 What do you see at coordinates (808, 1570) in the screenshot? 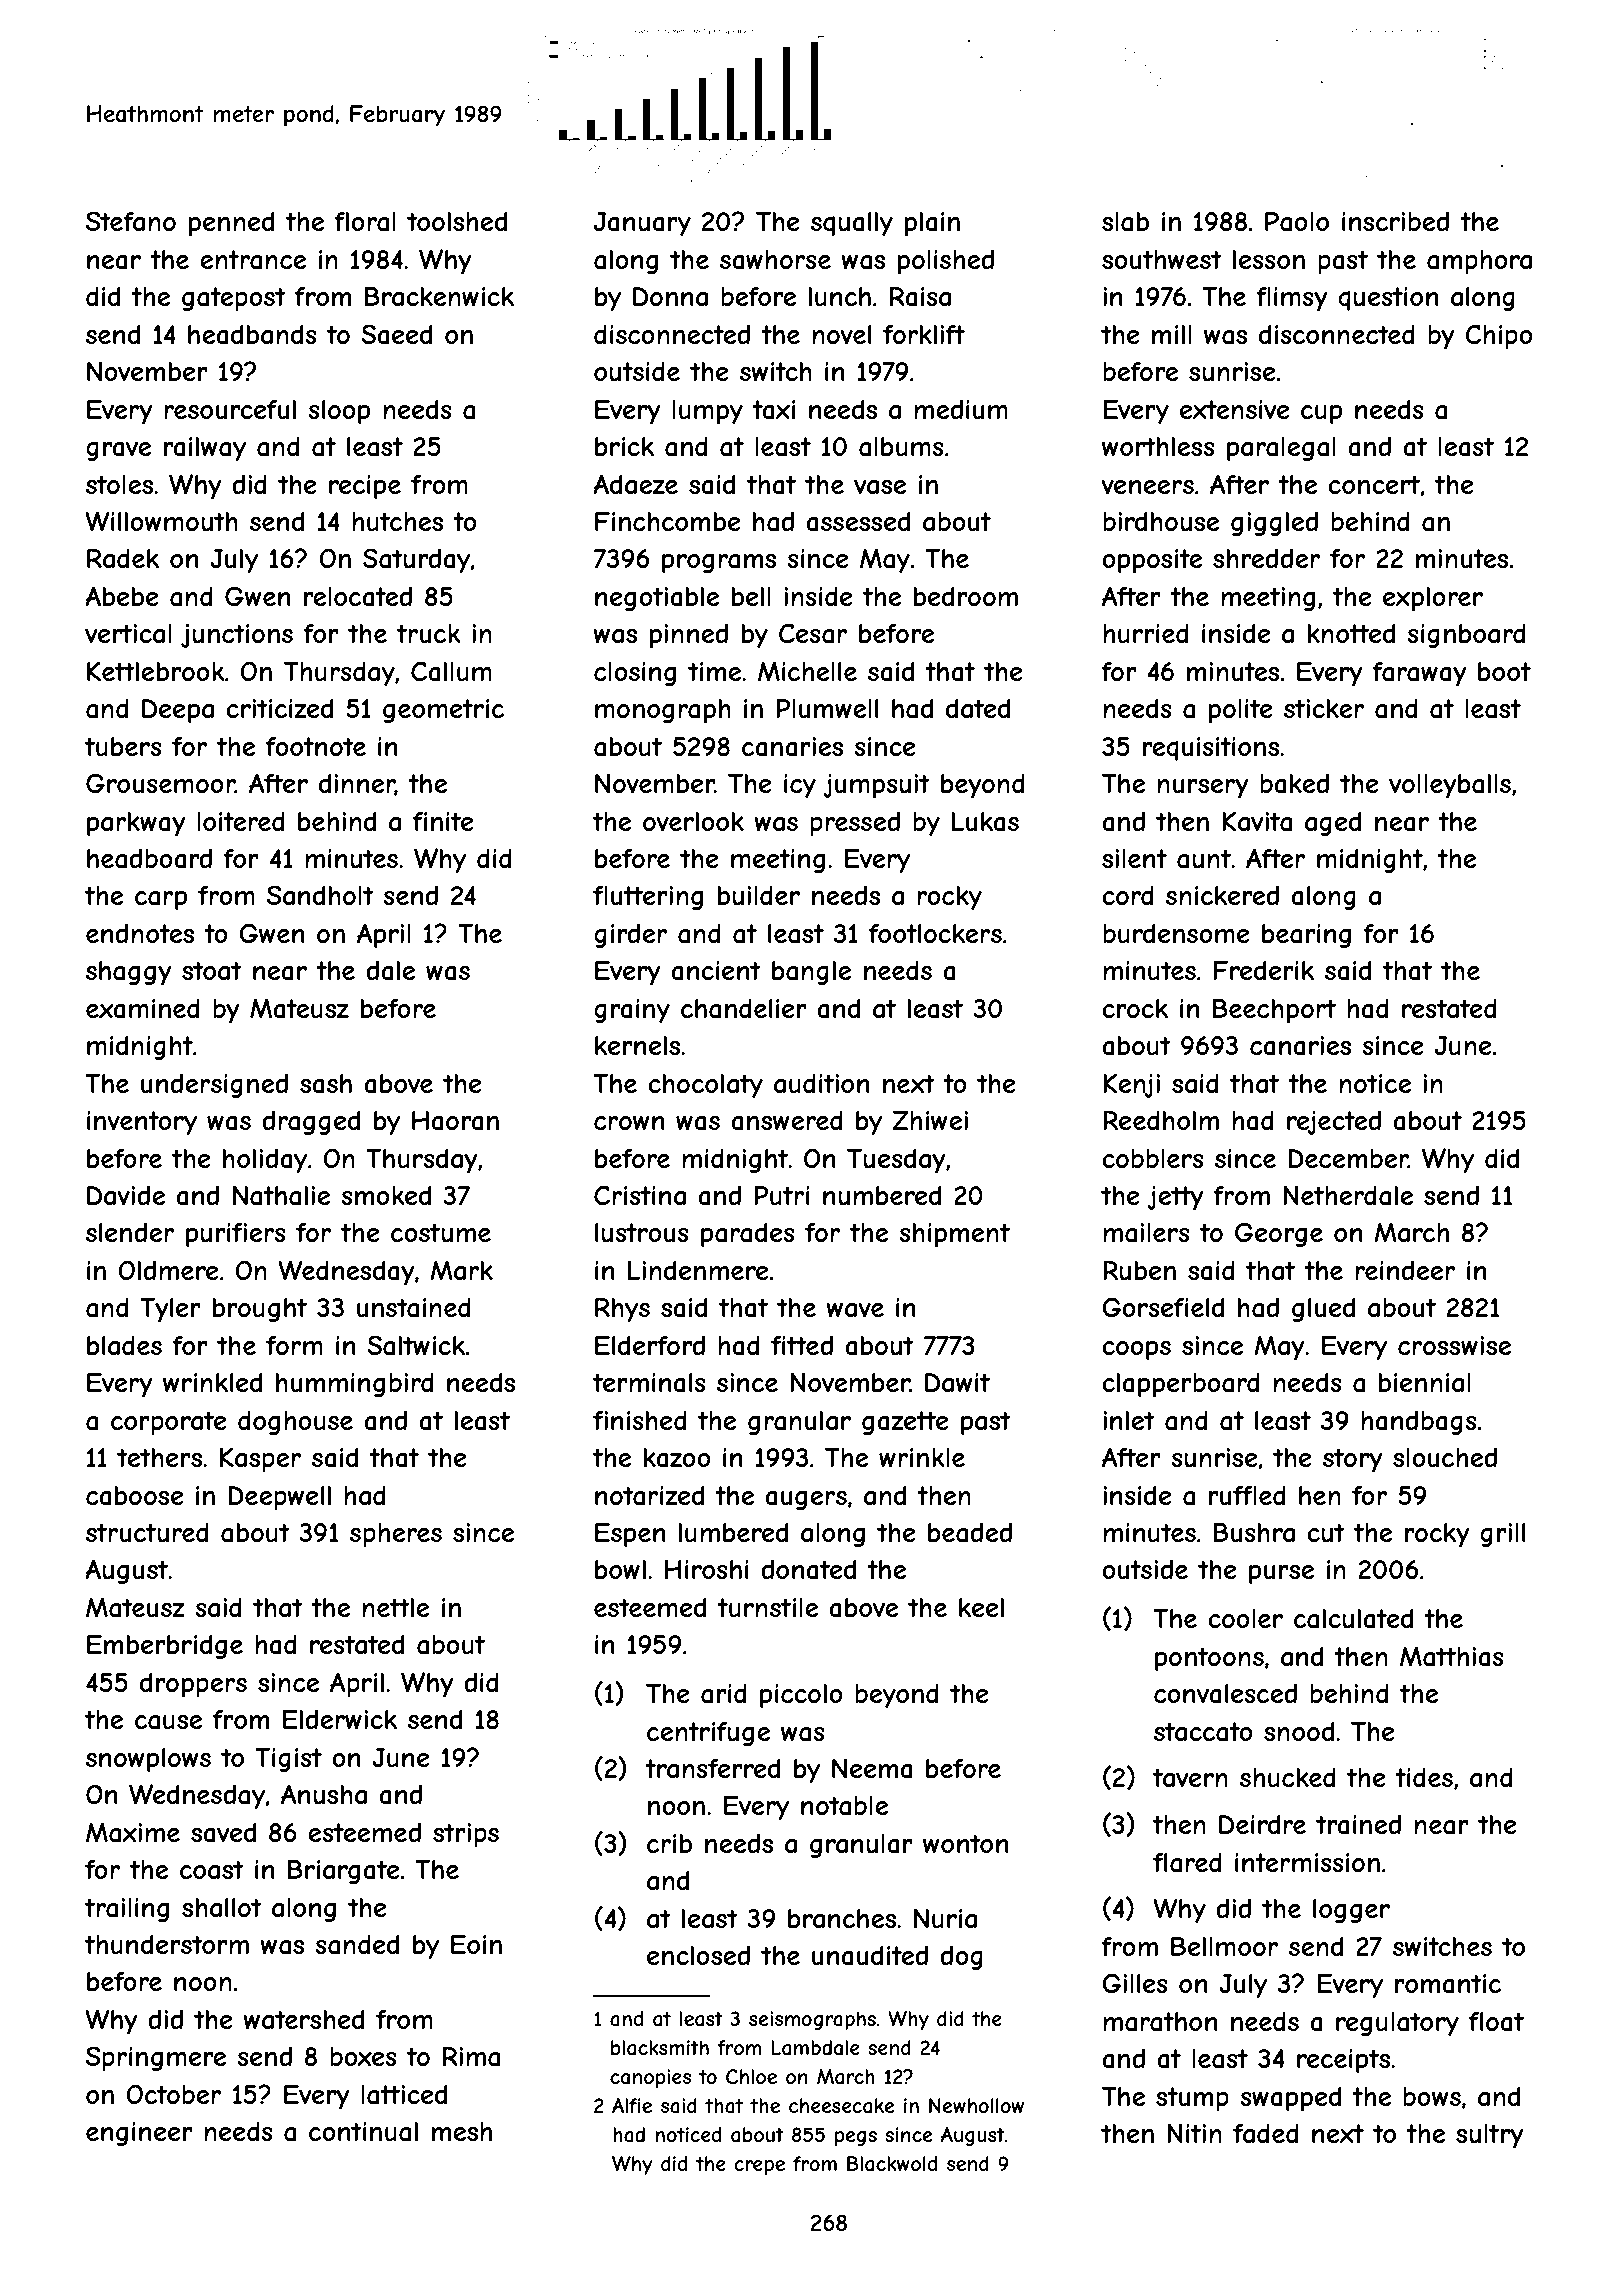
I see `donated` at bounding box center [808, 1570].
